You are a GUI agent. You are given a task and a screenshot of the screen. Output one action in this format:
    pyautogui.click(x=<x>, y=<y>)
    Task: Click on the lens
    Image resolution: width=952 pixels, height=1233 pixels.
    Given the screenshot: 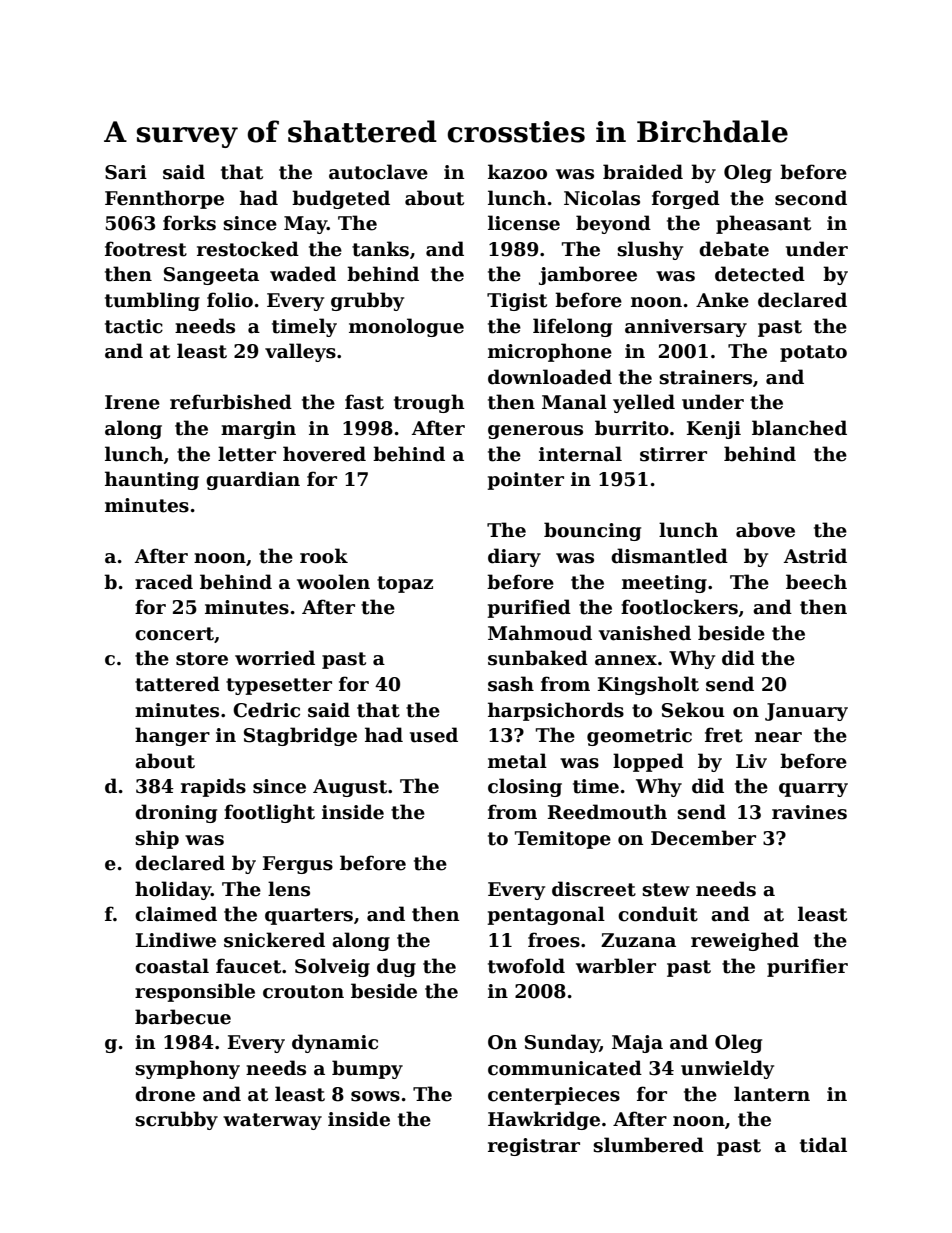 What is the action you would take?
    pyautogui.click(x=289, y=889)
